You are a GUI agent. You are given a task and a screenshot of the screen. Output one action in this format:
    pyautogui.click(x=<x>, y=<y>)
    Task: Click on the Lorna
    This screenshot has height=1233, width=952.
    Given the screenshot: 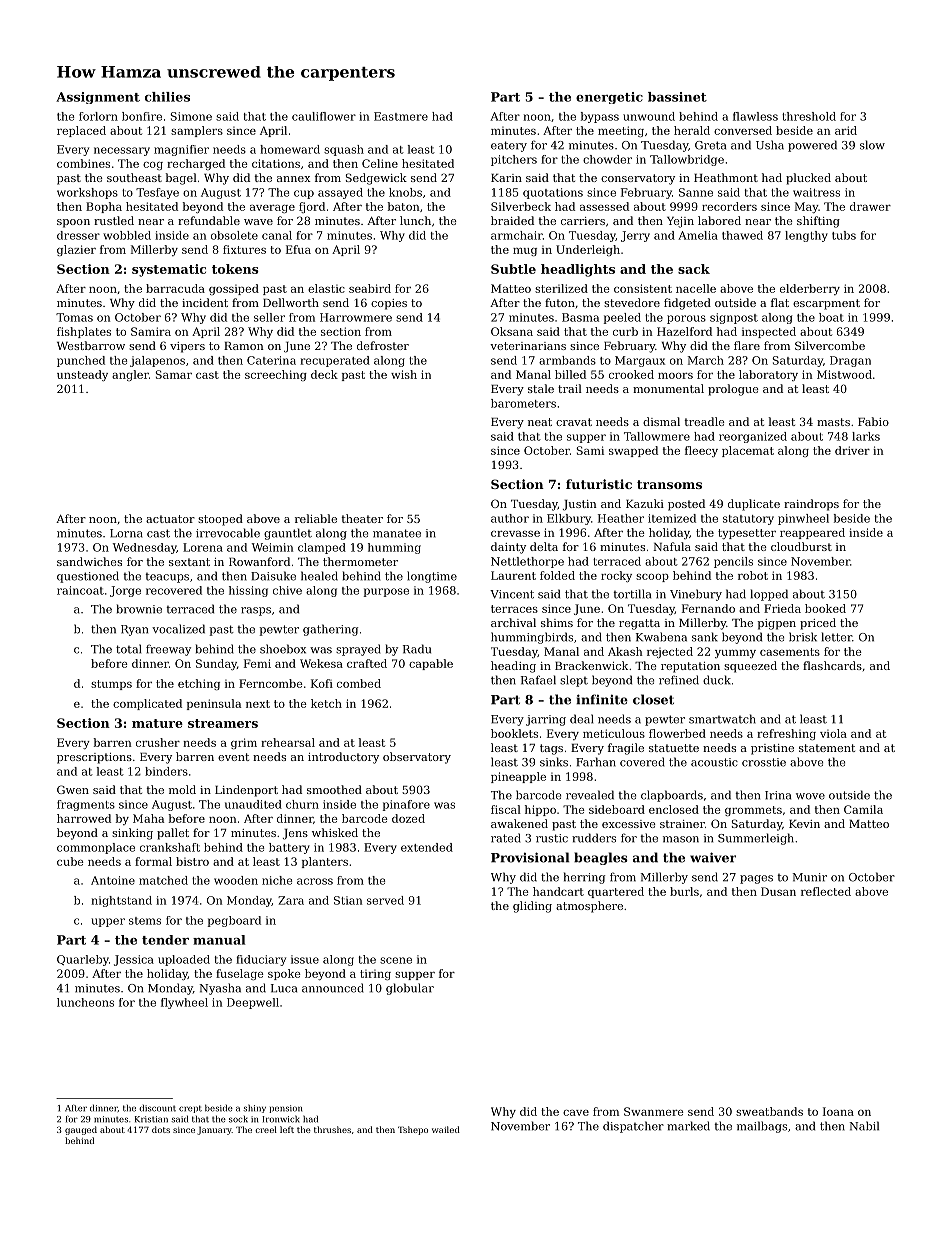 What is the action you would take?
    pyautogui.click(x=126, y=533)
